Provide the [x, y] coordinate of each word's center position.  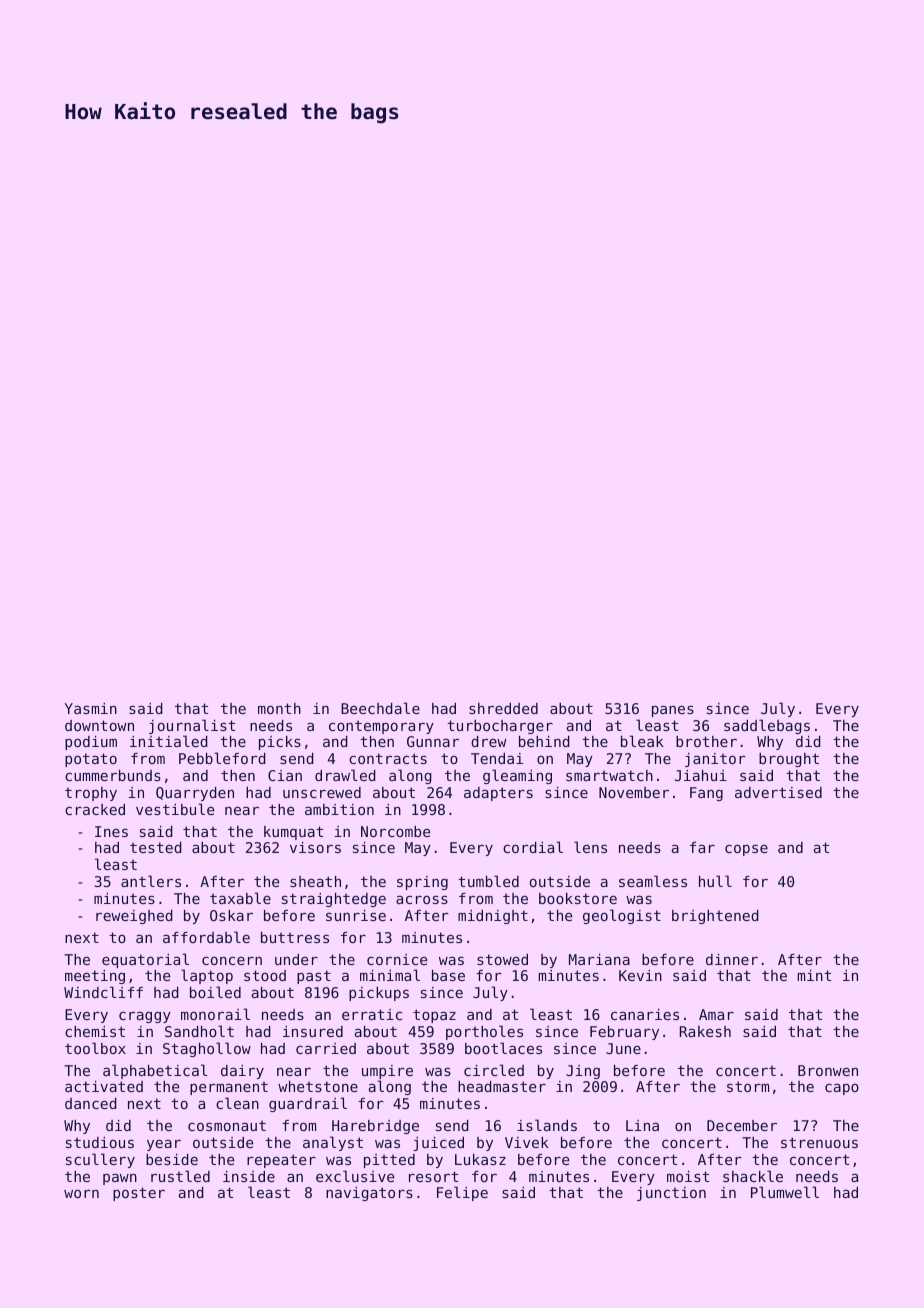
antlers [151, 881]
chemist [95, 1031]
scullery [100, 1160]
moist [688, 1176]
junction [671, 1194]
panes [673, 711]
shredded [503, 708]
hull [715, 881]
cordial [533, 847]
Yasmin [91, 708]
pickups [379, 994]
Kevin [640, 975]
